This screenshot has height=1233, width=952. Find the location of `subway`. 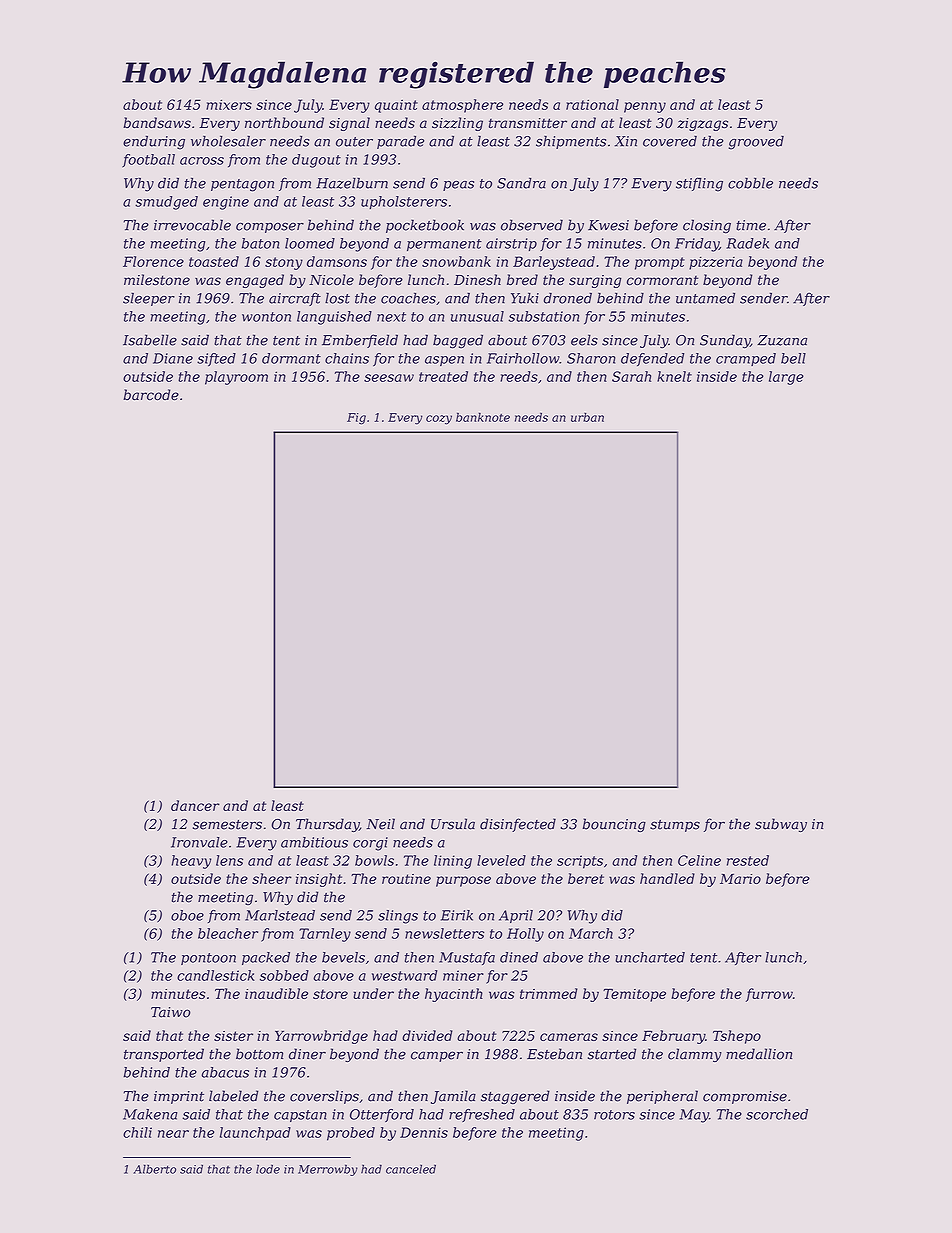

subway is located at coordinates (781, 825).
